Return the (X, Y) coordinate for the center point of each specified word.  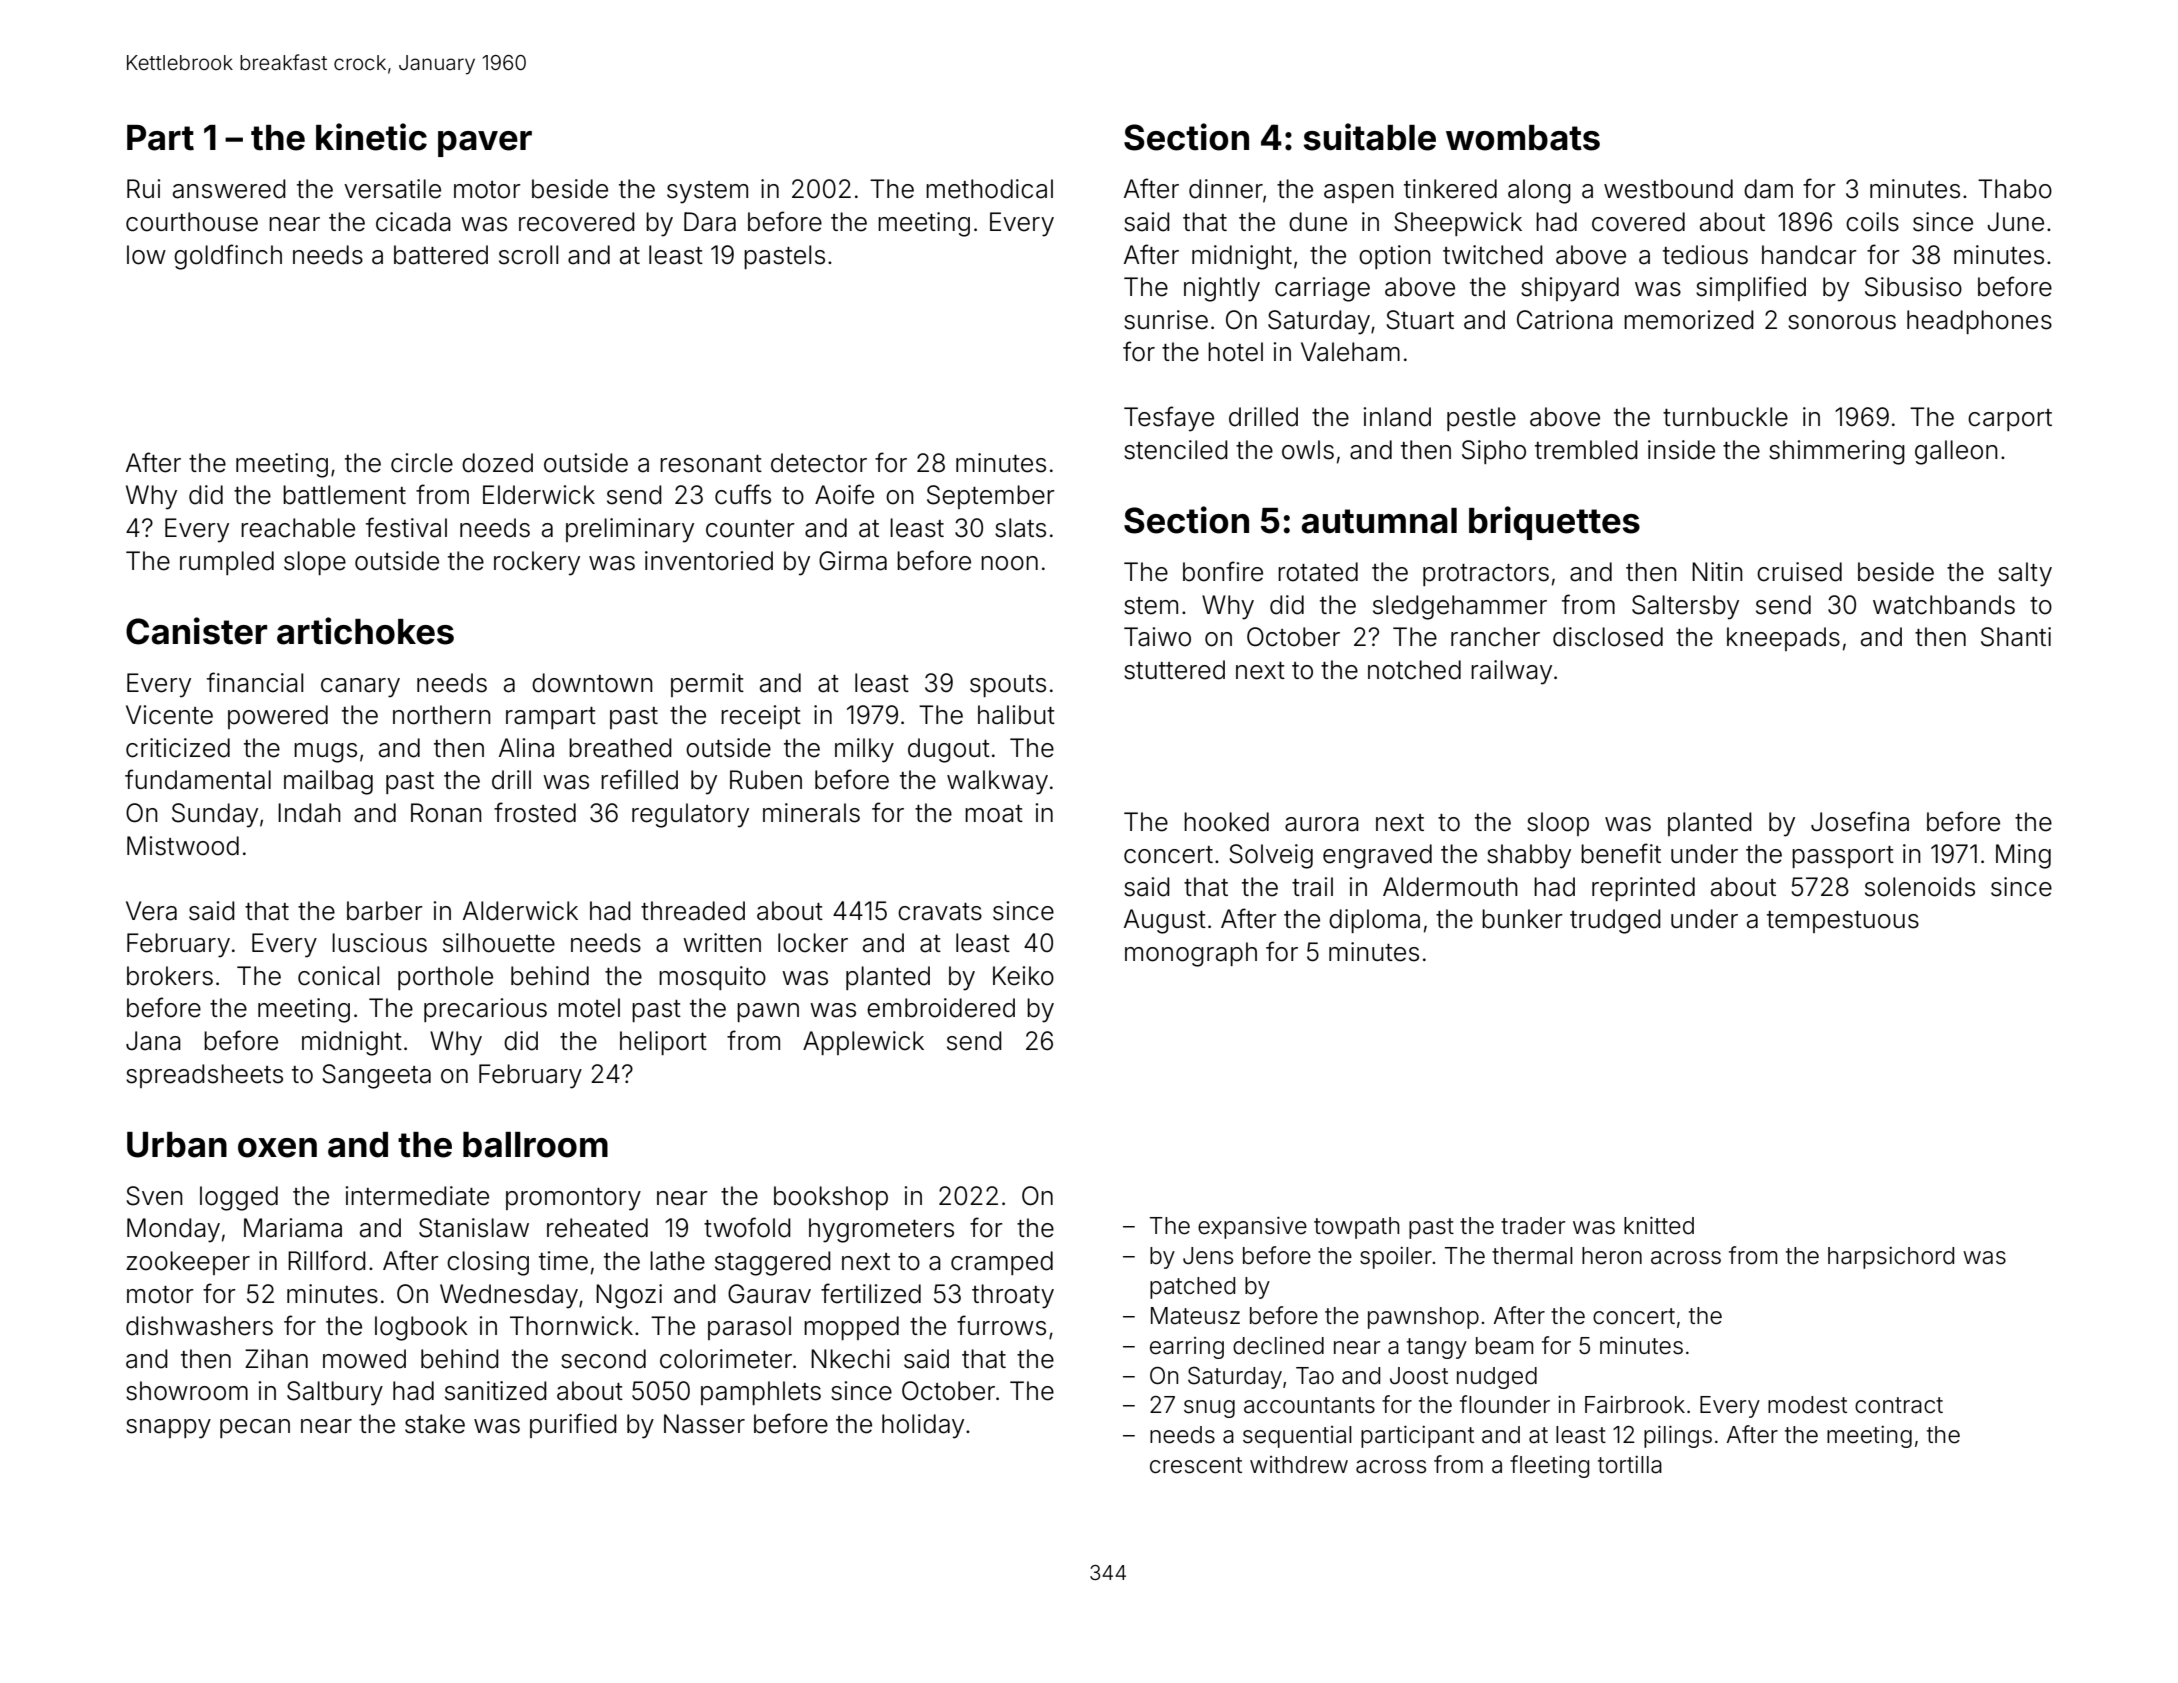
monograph (1191, 954)
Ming (2023, 856)
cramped (1002, 1263)
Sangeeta (376, 1076)
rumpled (227, 563)
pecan (255, 1428)
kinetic (371, 137)
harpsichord (1891, 1258)
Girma (853, 561)
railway (1511, 672)
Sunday (215, 815)
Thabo (2015, 189)
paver (485, 144)
